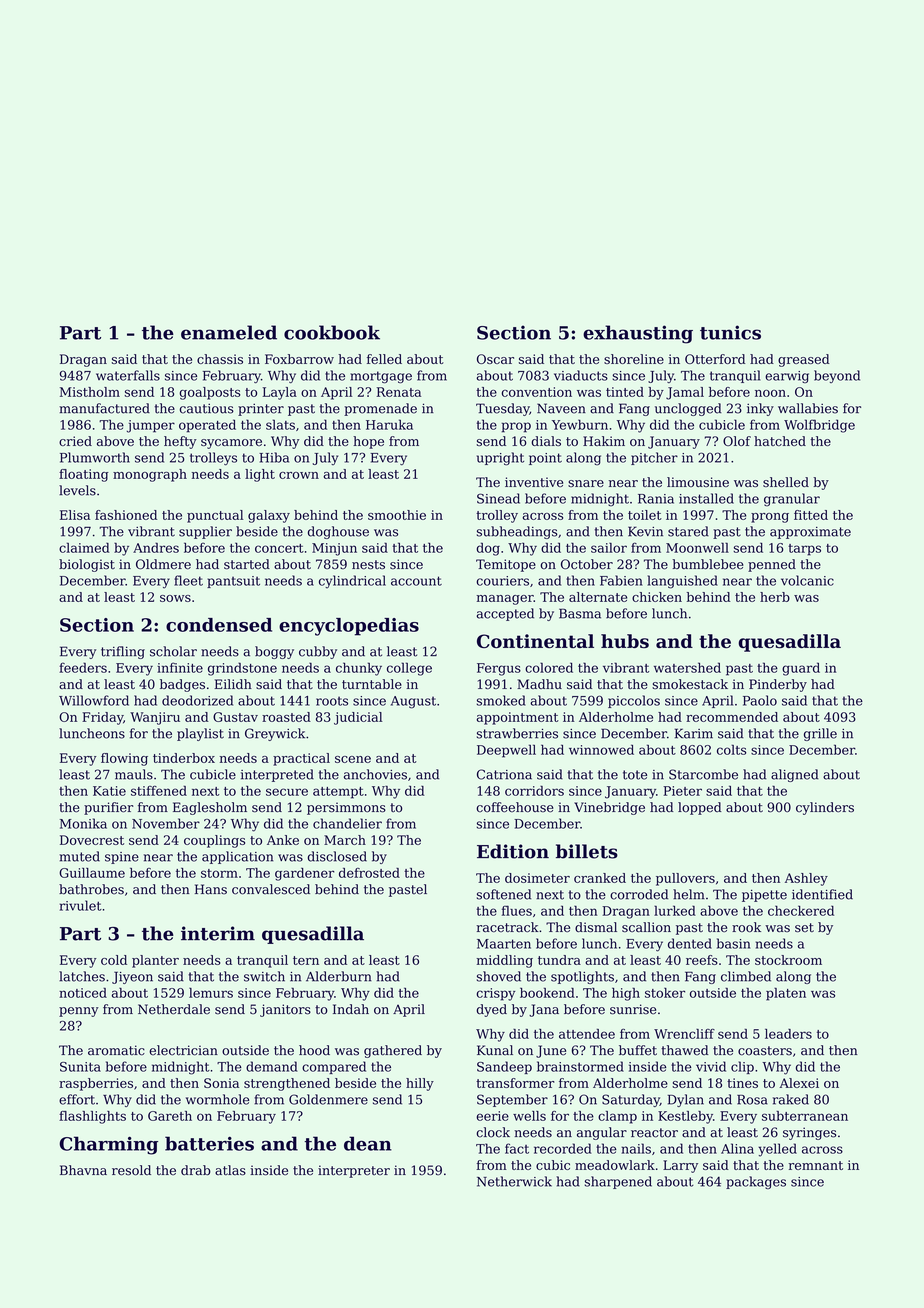 The width and height of the page is (924, 1308). Describe the element at coordinates (332, 332) in the page. I see `cookbook` at that location.
